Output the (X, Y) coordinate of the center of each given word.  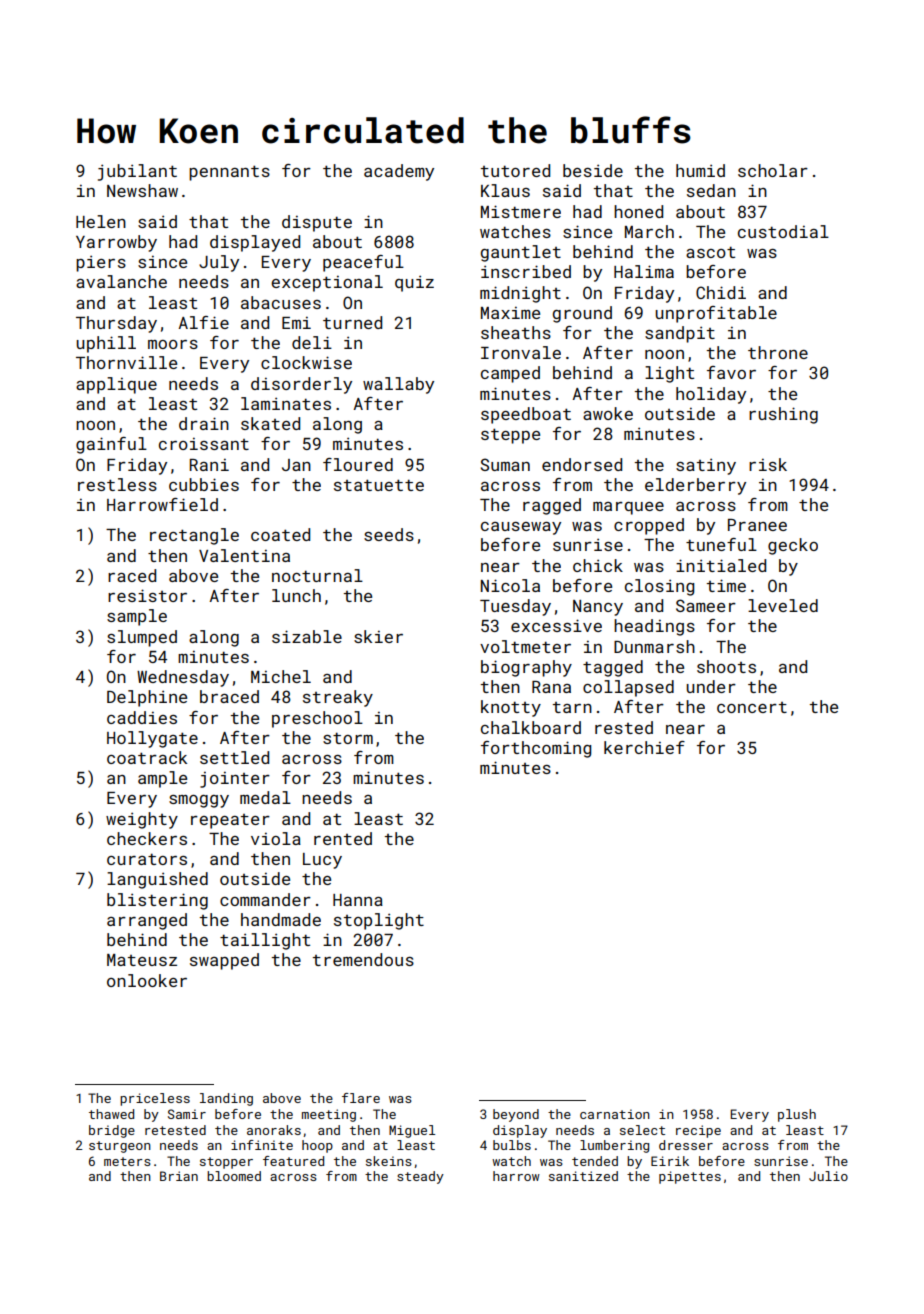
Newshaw (142, 190)
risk (768, 464)
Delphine (147, 698)
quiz (414, 283)
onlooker (147, 980)
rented (343, 838)
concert (752, 707)
